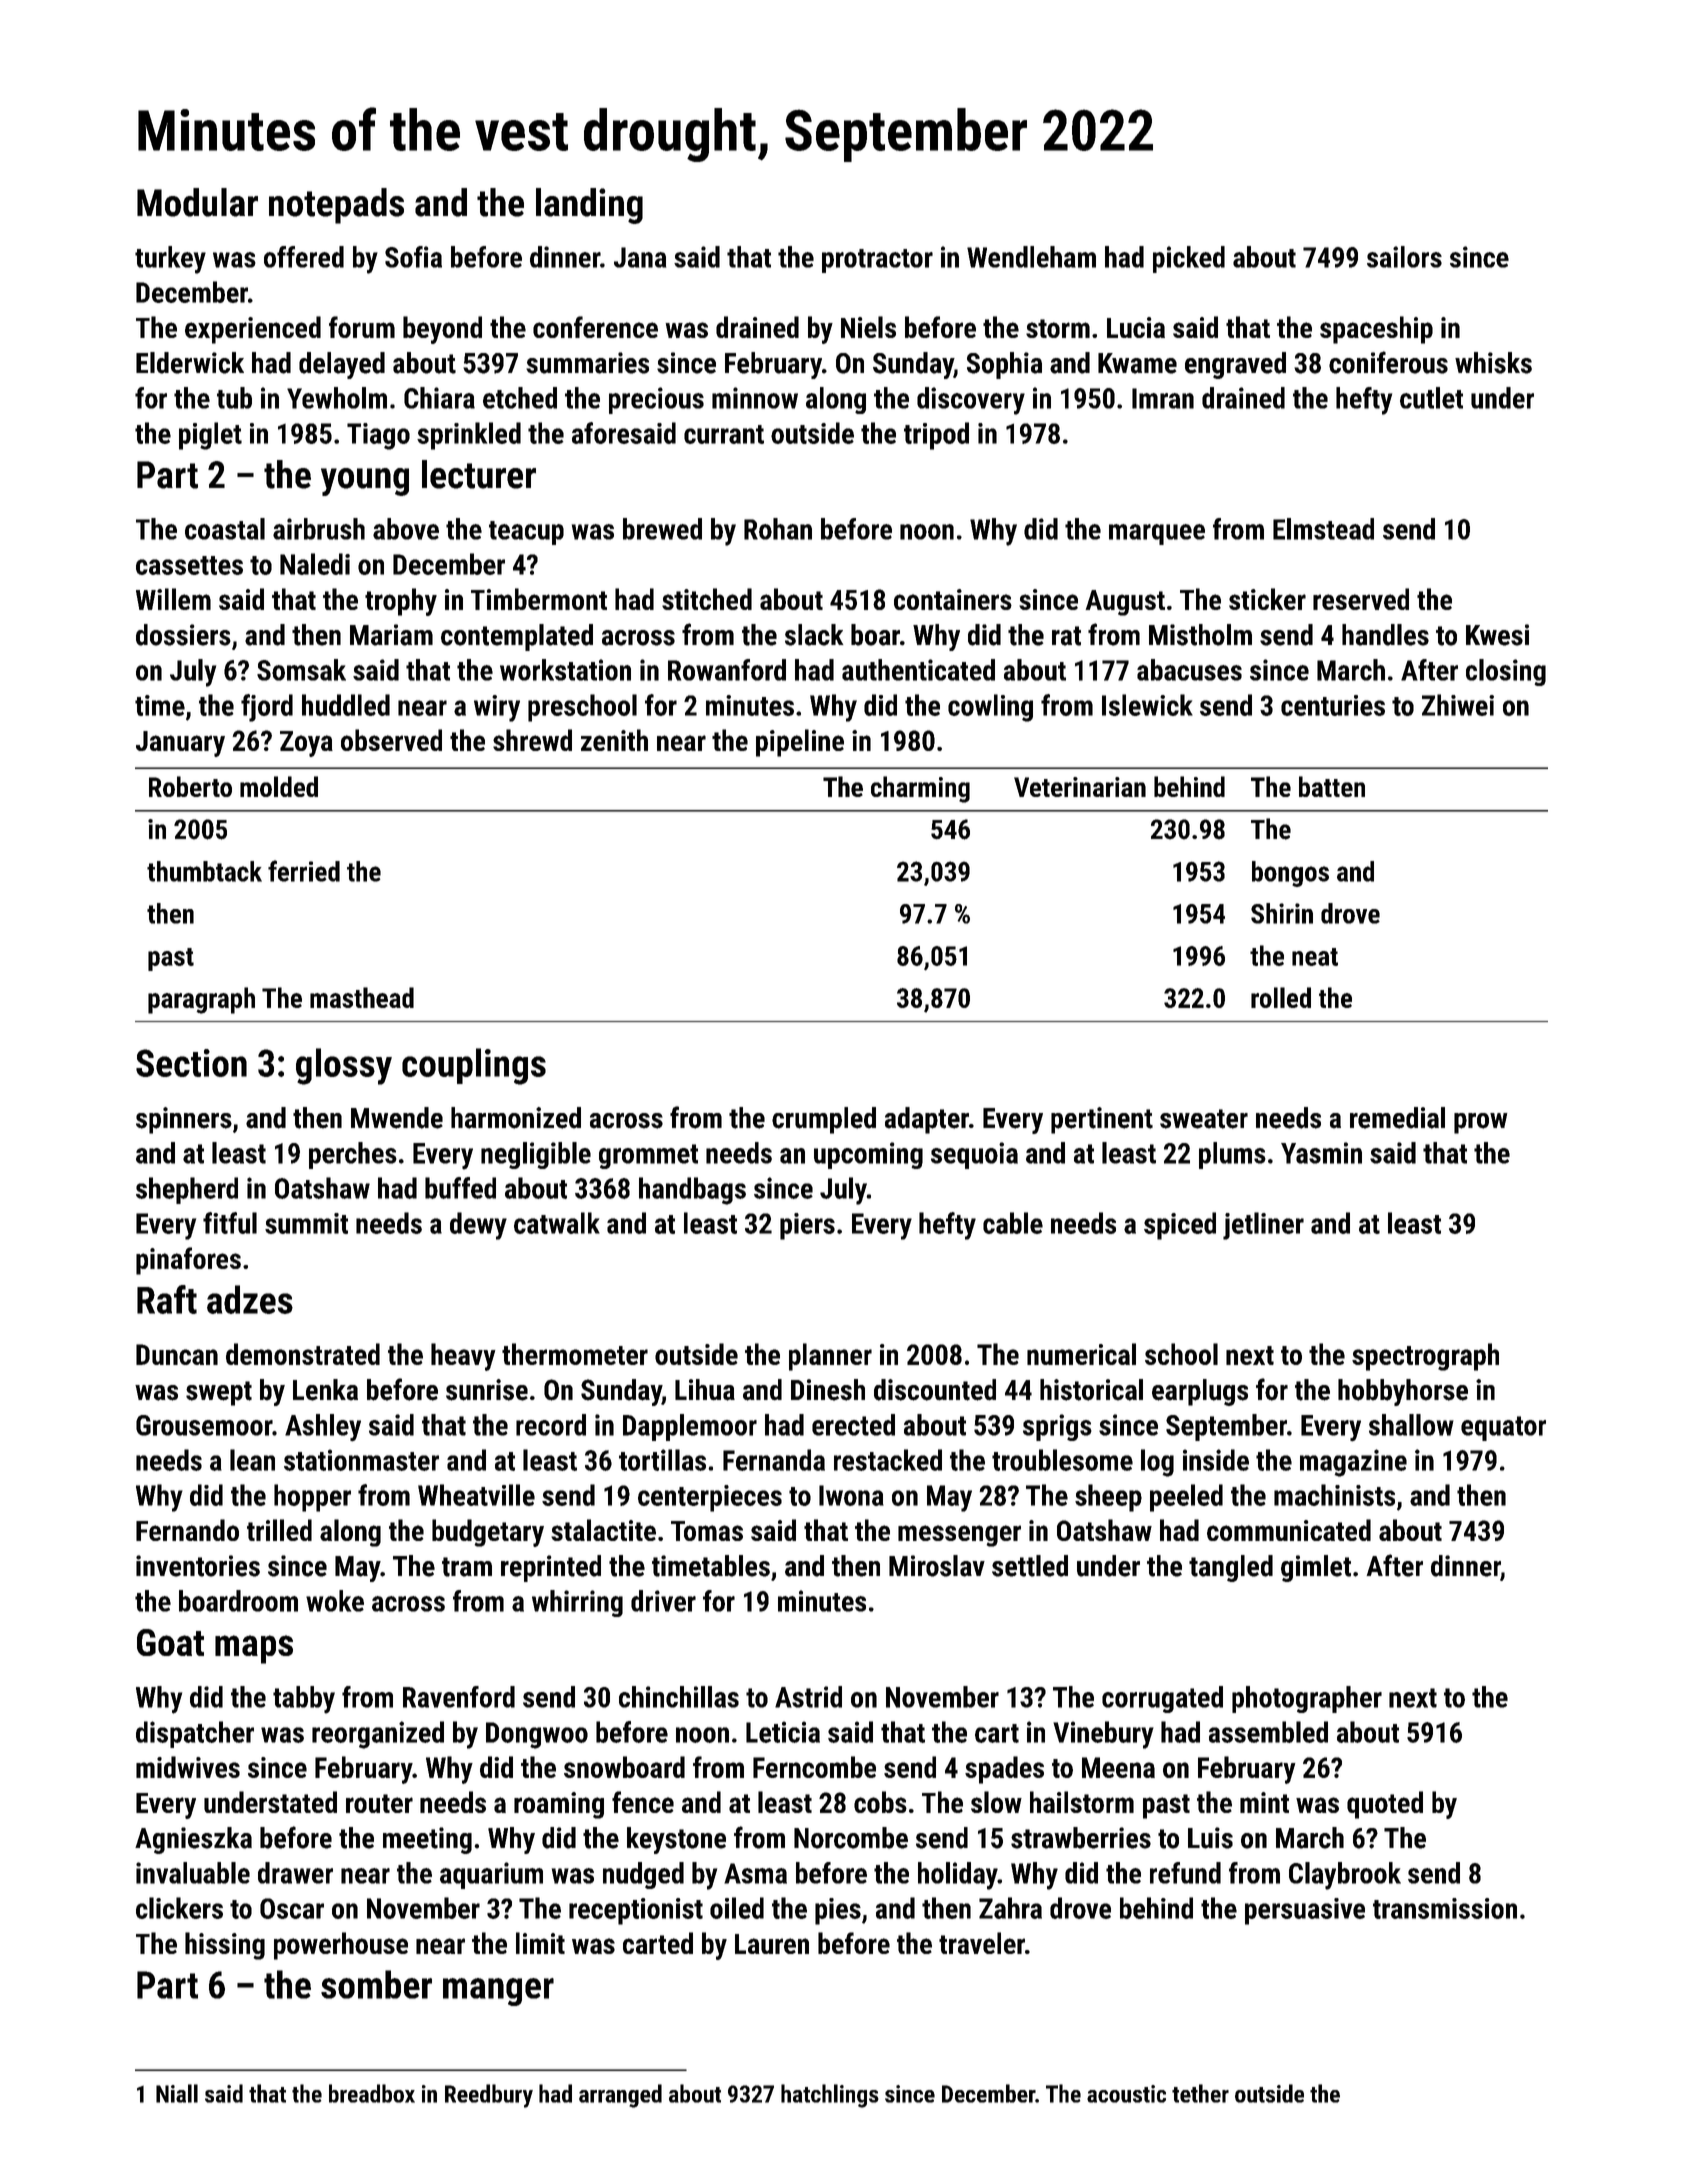 The height and width of the image is (2178, 1683). What do you see at coordinates (177, 2093) in the image?
I see `Niall` at bounding box center [177, 2093].
